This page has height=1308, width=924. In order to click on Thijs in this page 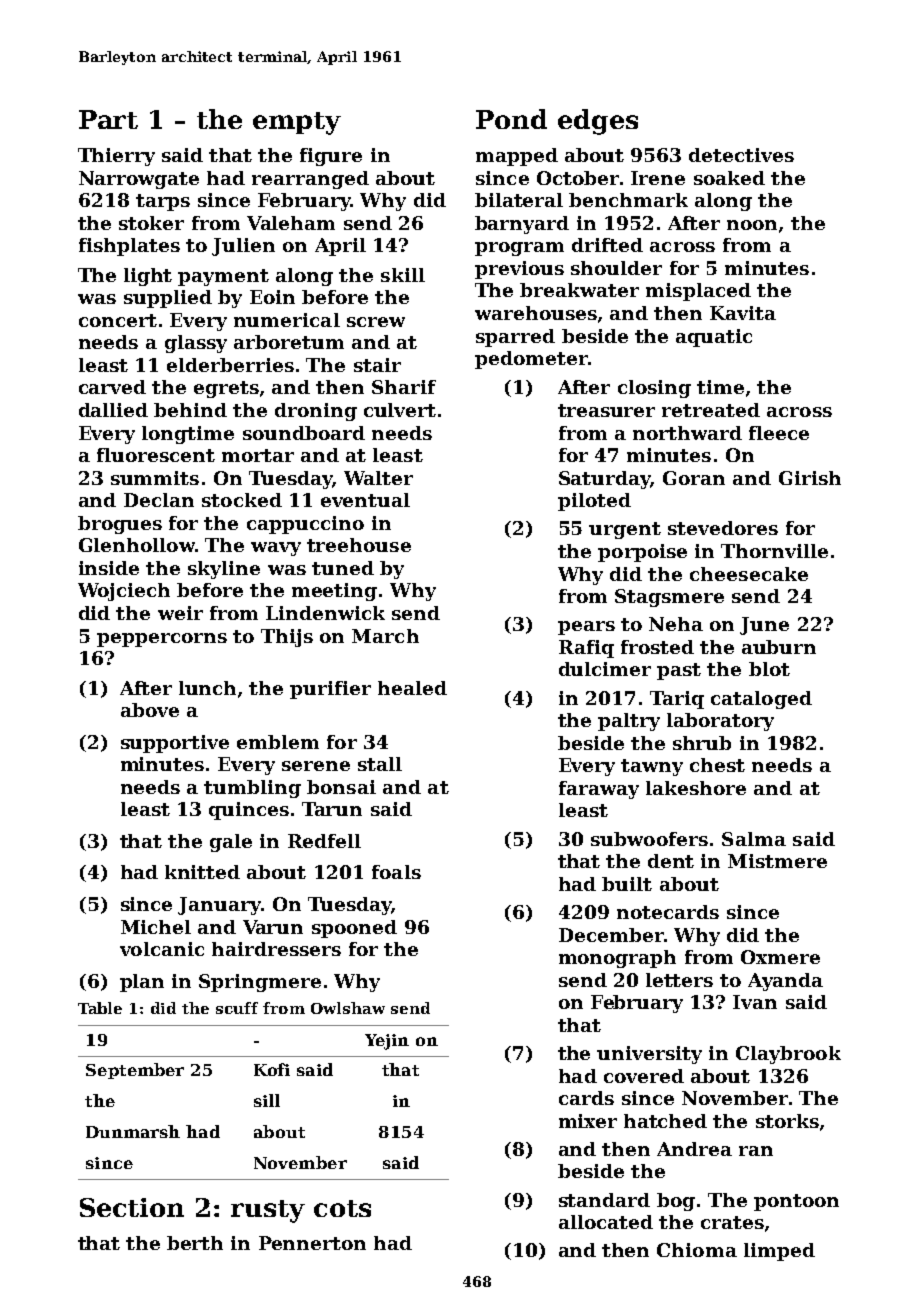, I will do `click(287, 638)`.
